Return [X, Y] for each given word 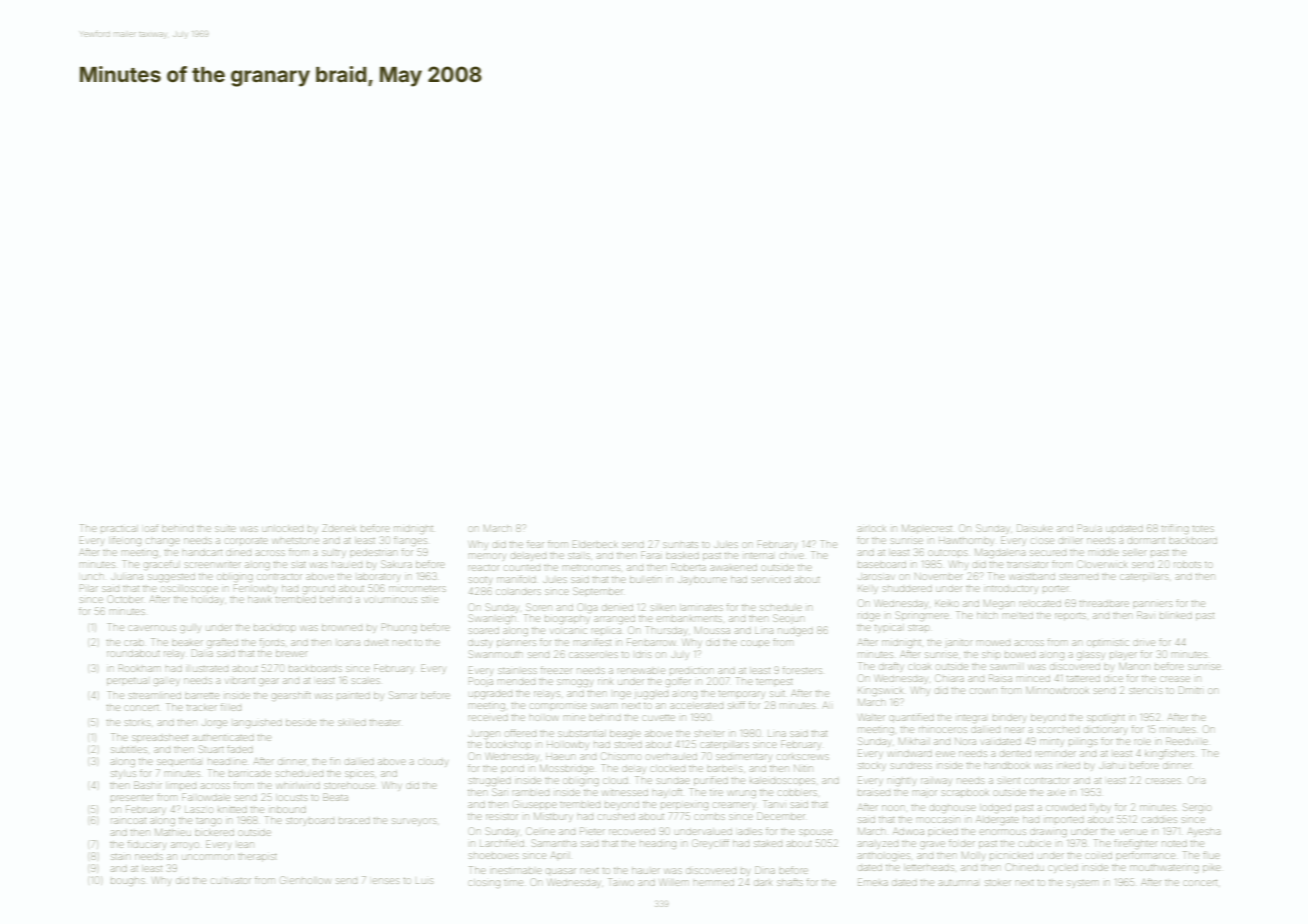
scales [365, 681]
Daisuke [1035, 528]
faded [240, 749]
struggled [490, 782]
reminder [1055, 754]
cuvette [658, 718]
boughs [127, 882]
